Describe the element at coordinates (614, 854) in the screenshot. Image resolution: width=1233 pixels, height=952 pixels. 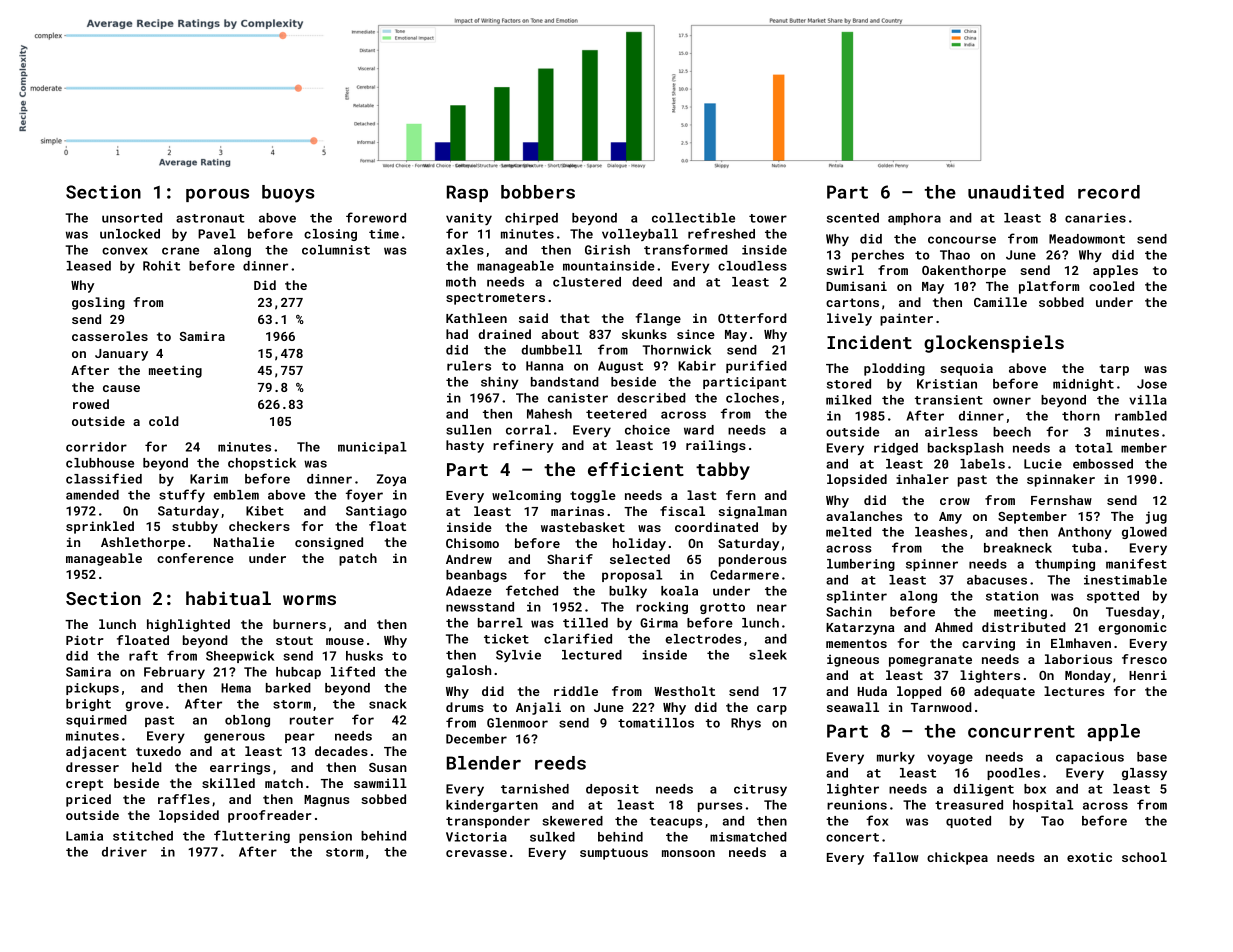
I see `sumptuous` at that location.
